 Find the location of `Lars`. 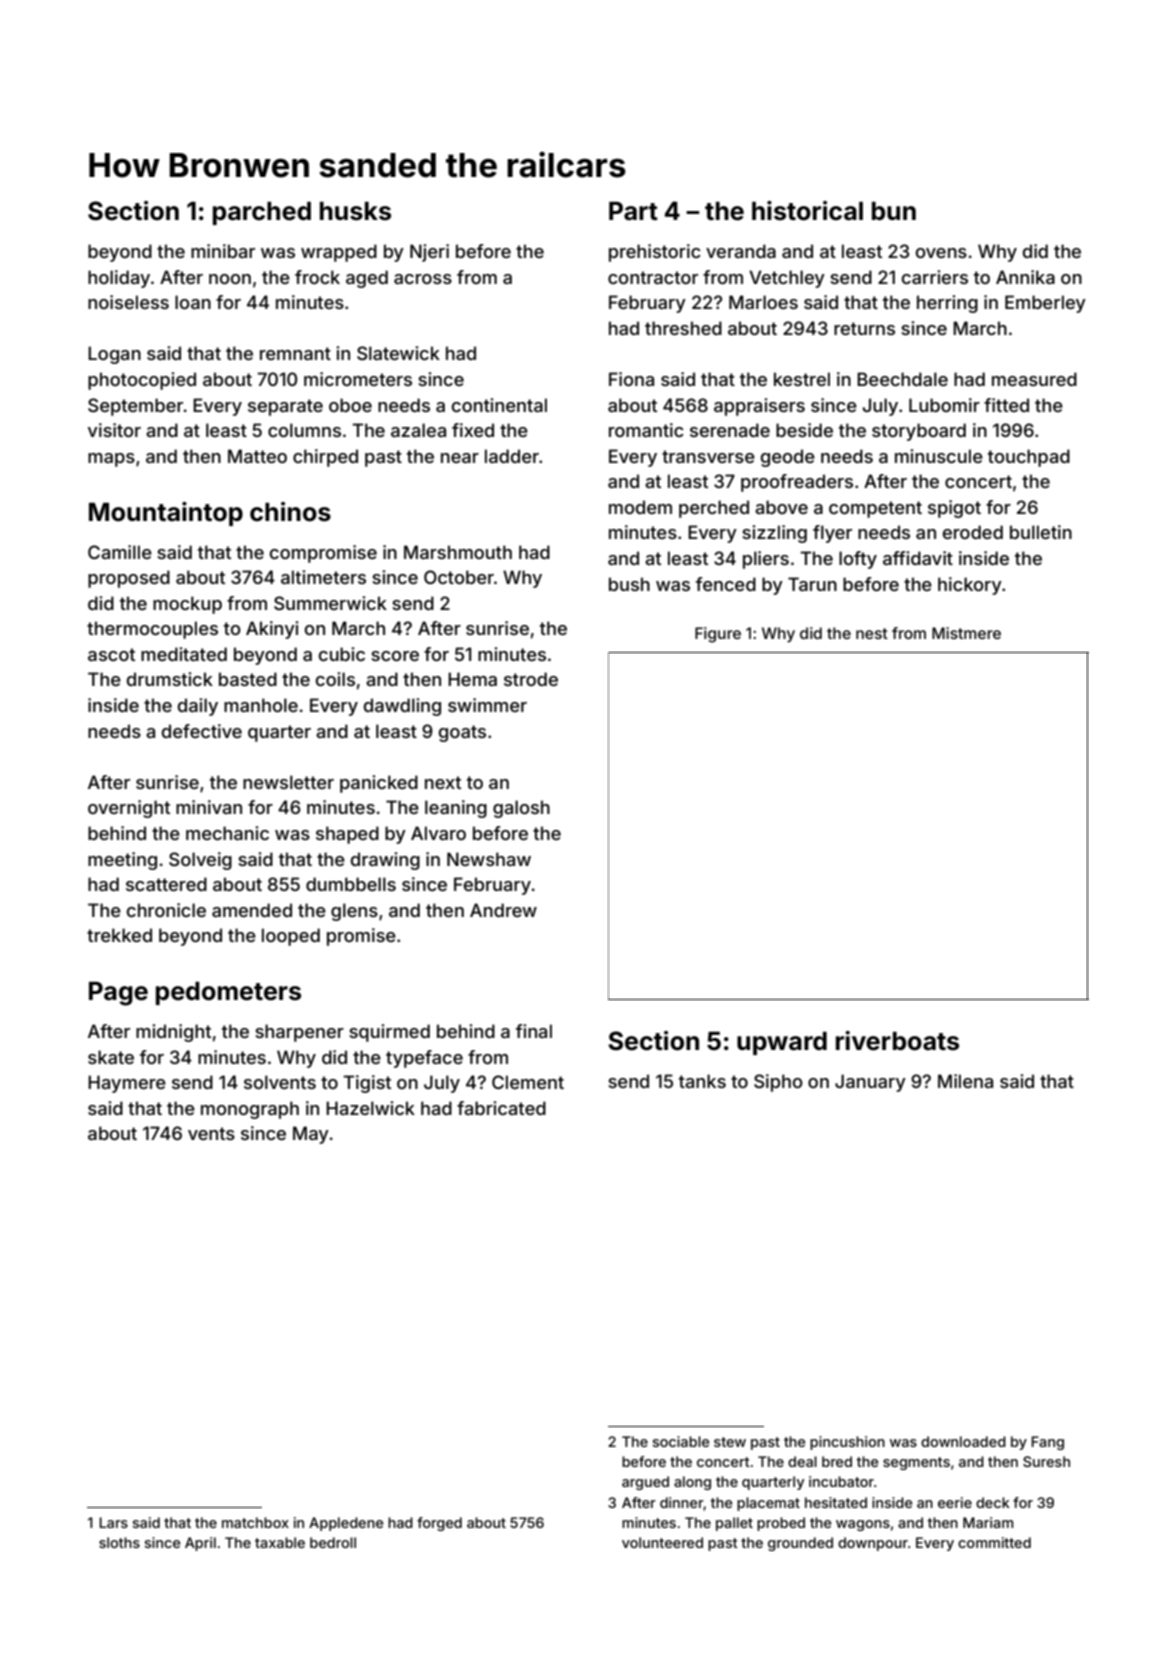

Lars is located at coordinates (113, 1522).
